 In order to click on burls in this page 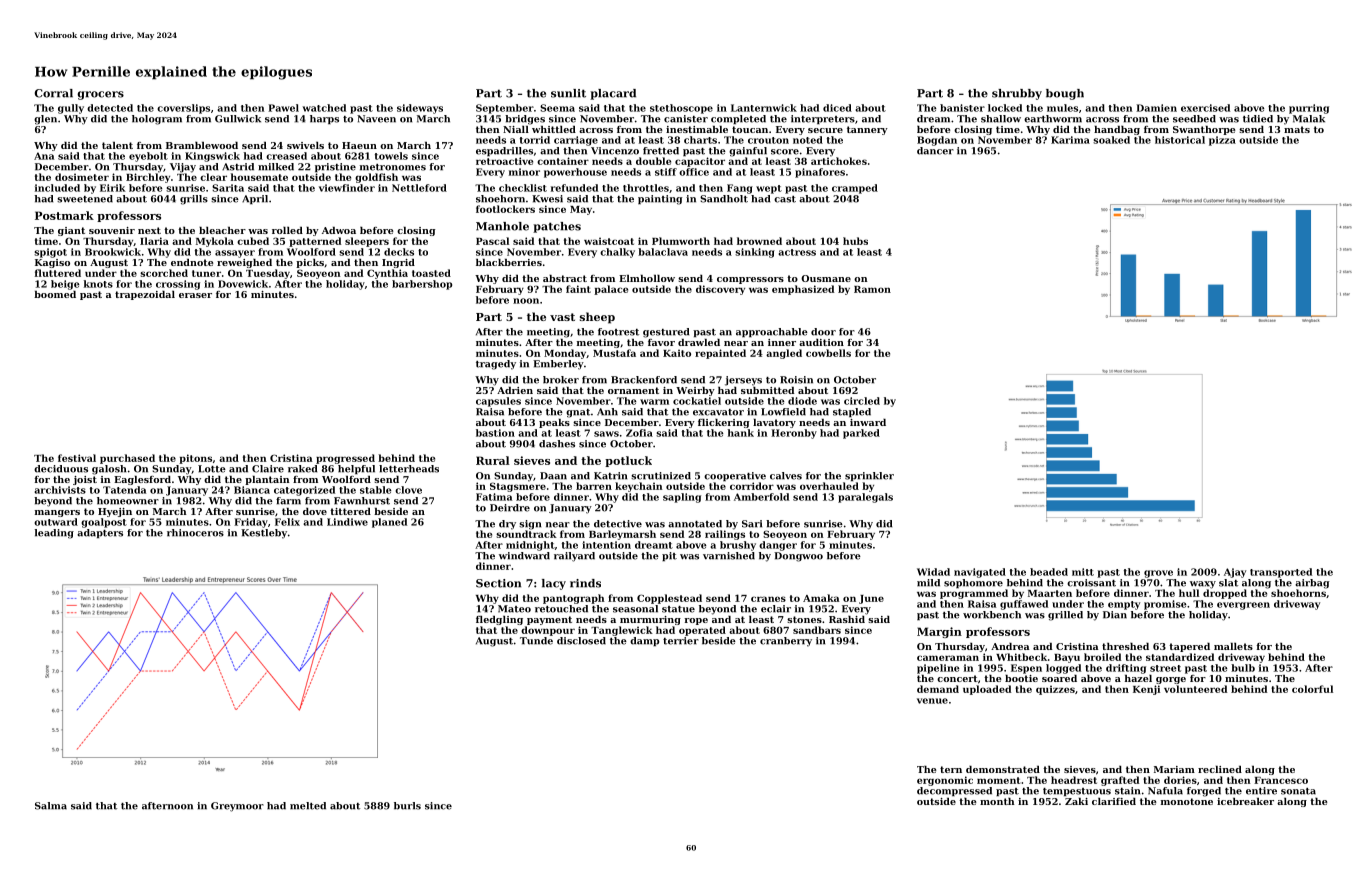, I will do `click(407, 806)`.
